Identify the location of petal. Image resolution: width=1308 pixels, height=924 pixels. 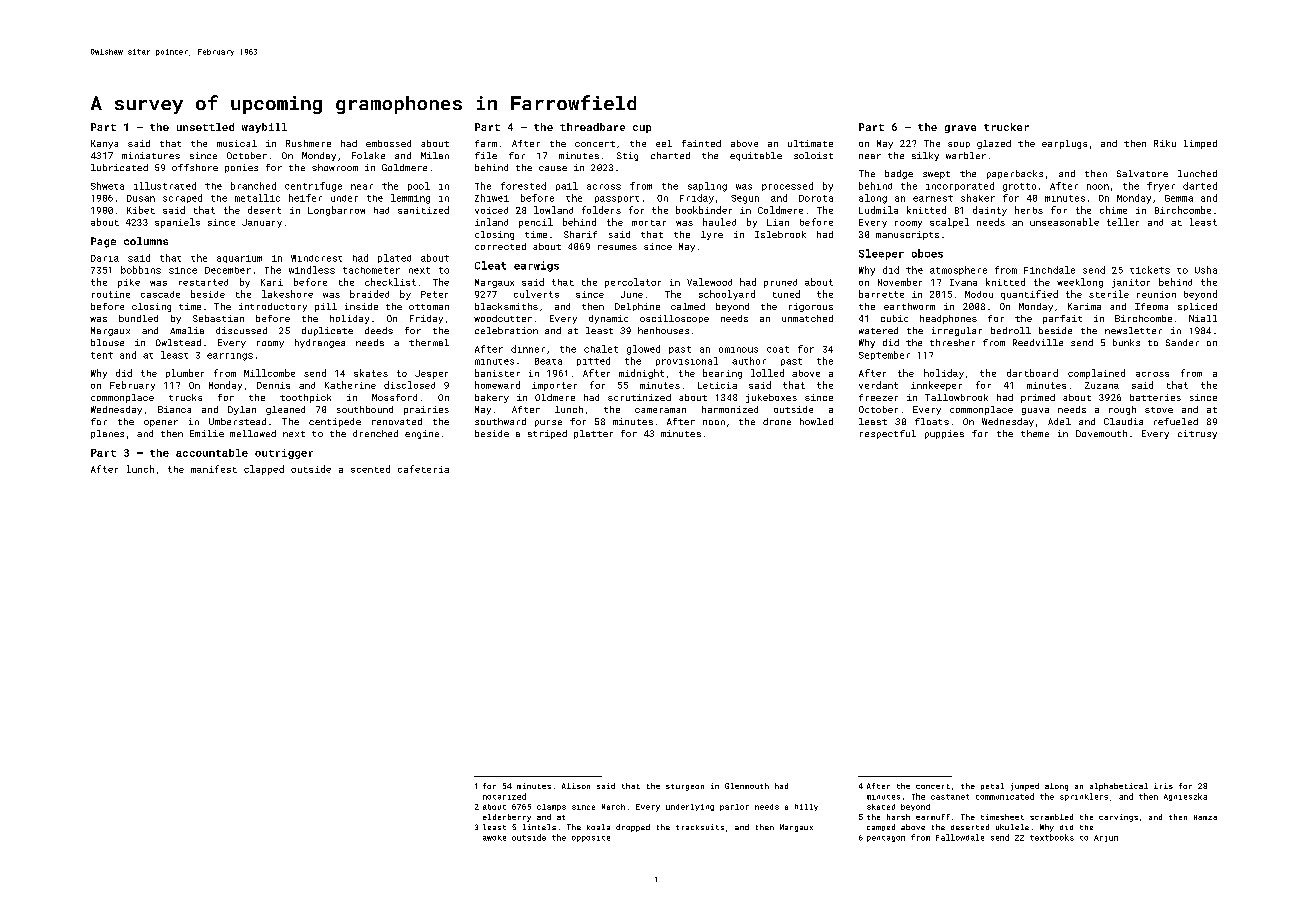
(992, 786).
